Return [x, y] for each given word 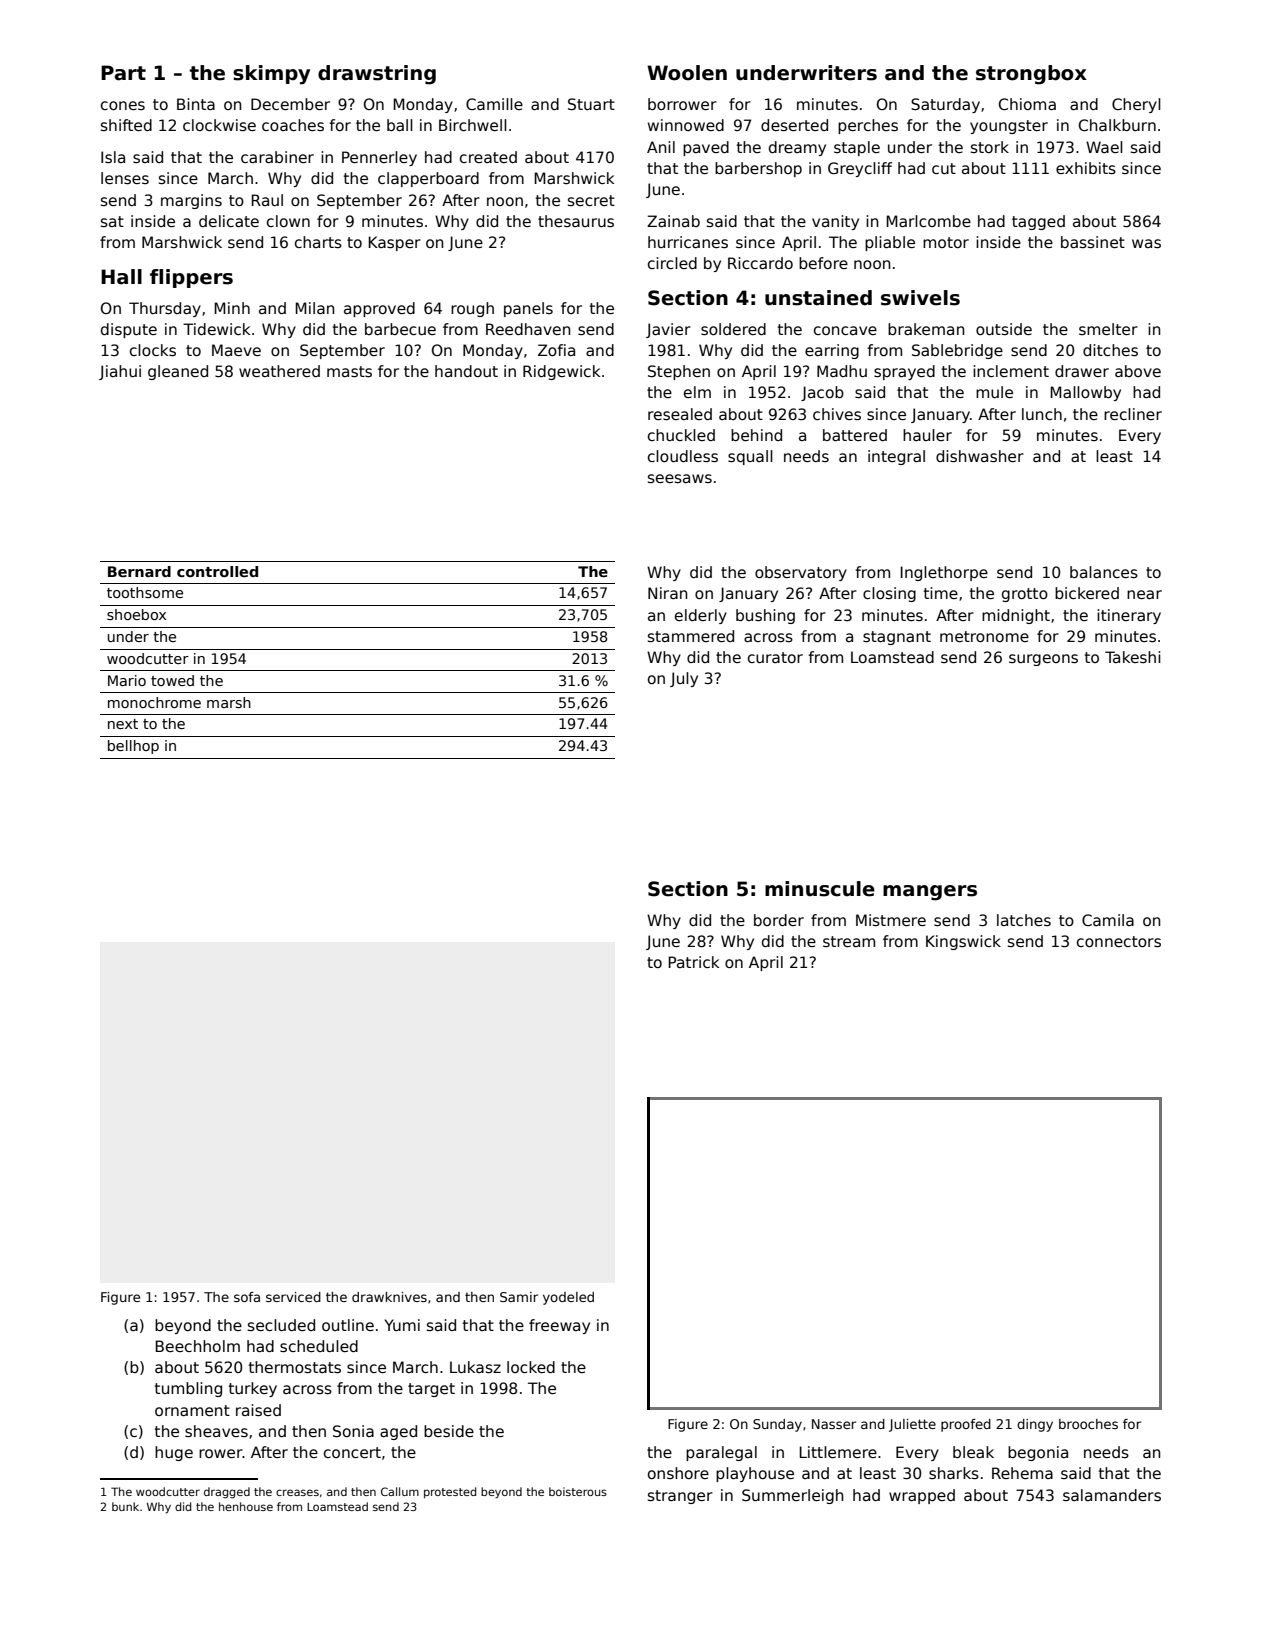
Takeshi [1133, 657]
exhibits [1086, 168]
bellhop [133, 747]
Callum [400, 1491]
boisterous [578, 1491]
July [684, 679]
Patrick [693, 962]
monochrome [154, 702]
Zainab [673, 221]
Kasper [394, 243]
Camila [1108, 920]
